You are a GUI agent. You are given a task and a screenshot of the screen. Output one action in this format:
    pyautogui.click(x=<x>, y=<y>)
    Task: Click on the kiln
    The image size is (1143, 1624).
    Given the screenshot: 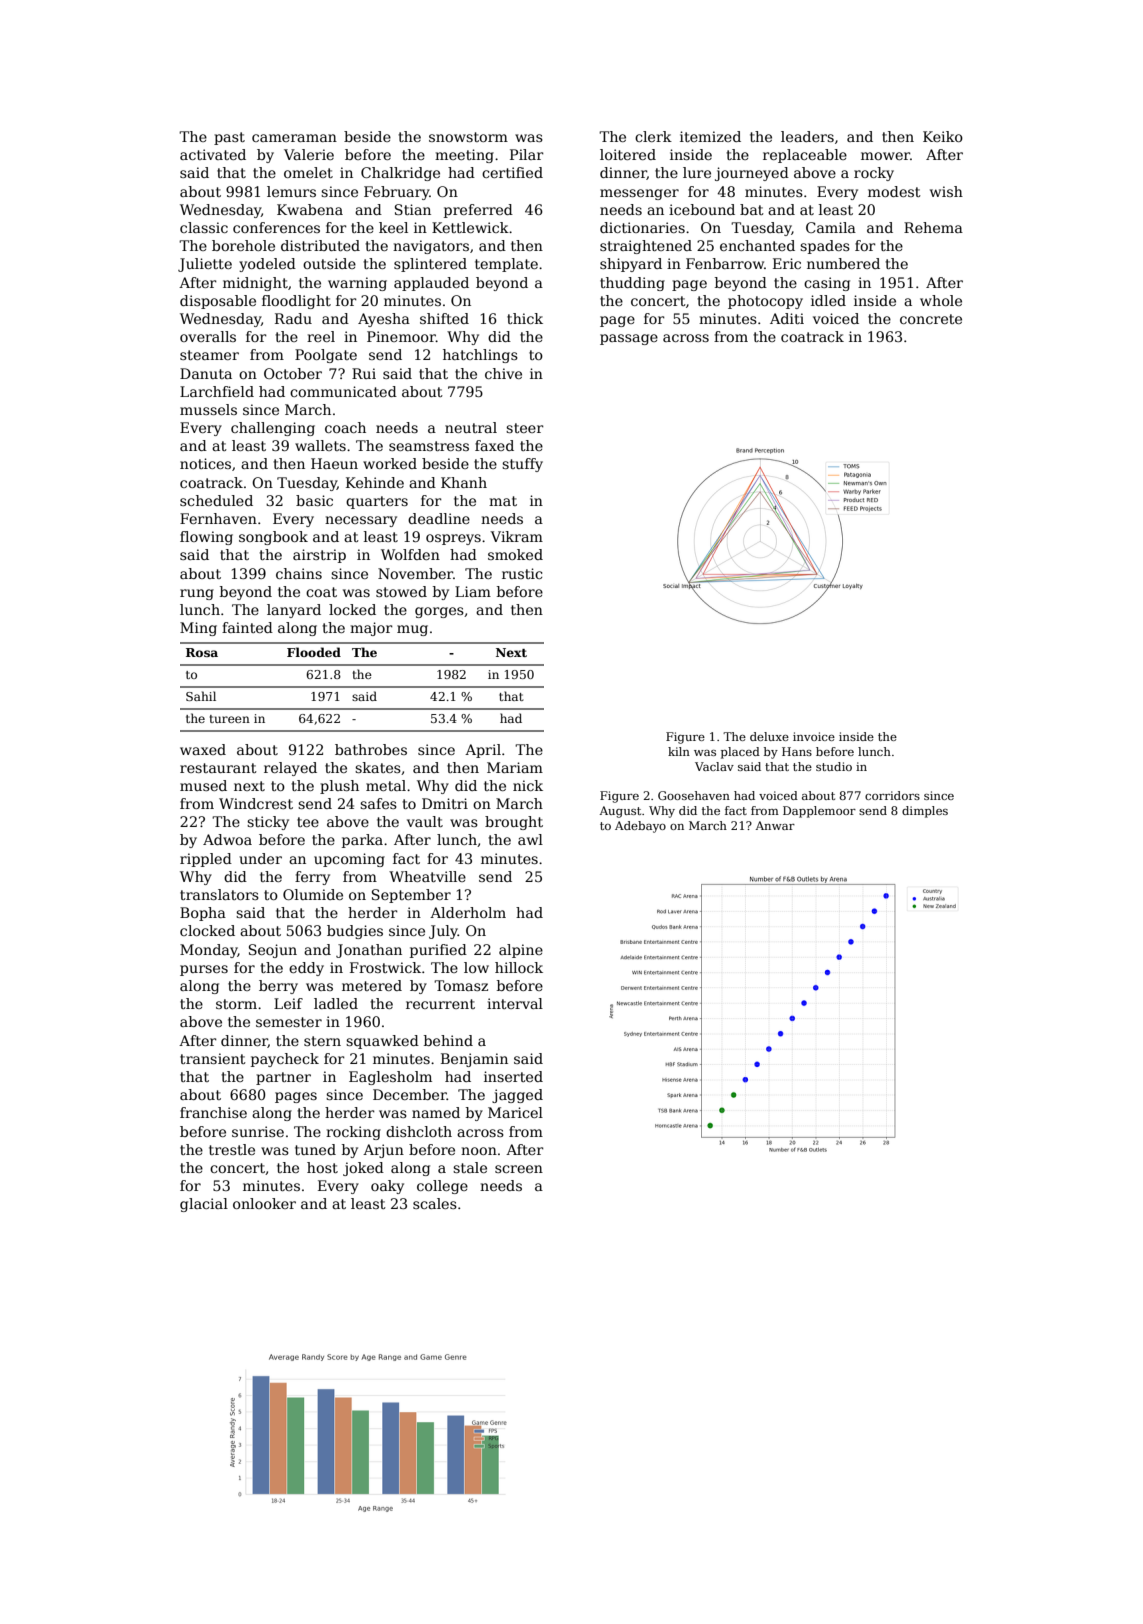 What is the action you would take?
    pyautogui.click(x=679, y=751)
